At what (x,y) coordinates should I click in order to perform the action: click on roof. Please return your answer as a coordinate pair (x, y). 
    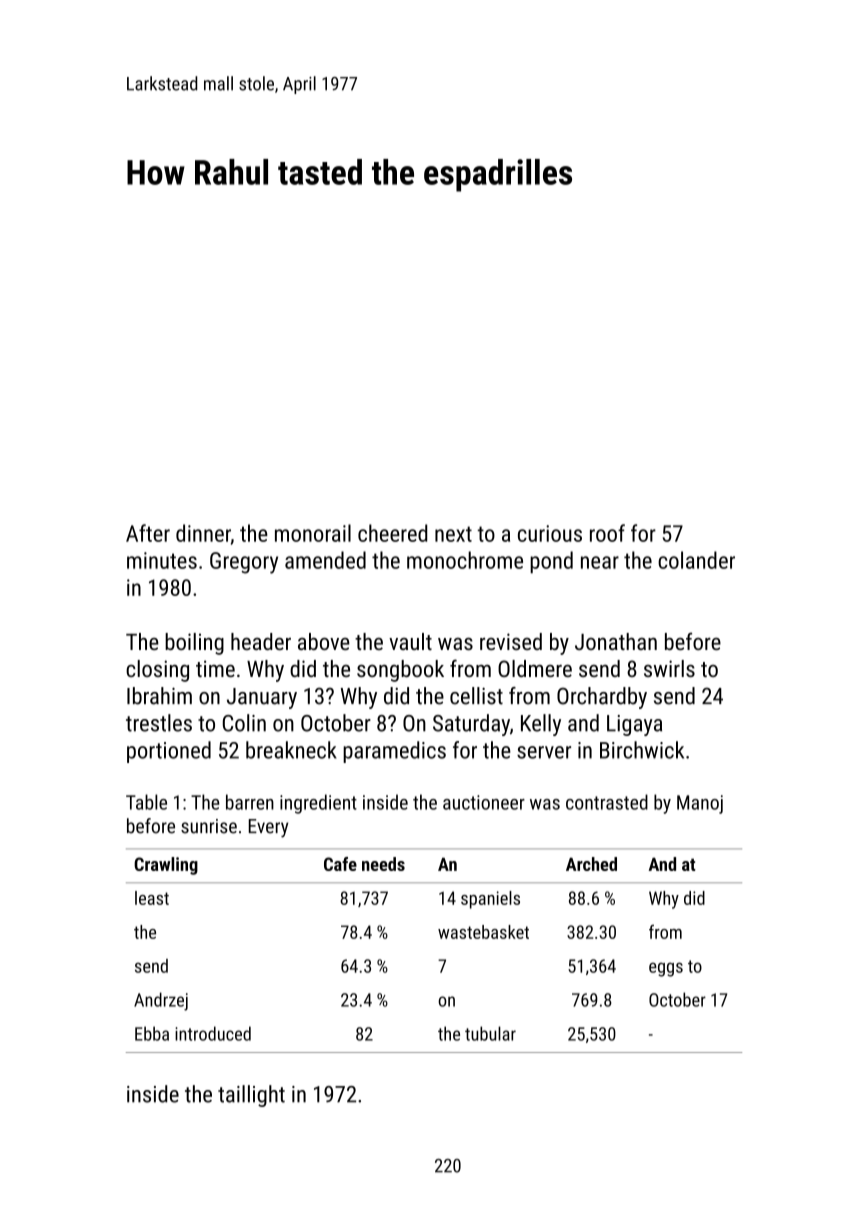
    Looking at the image, I should click on (607, 533).
